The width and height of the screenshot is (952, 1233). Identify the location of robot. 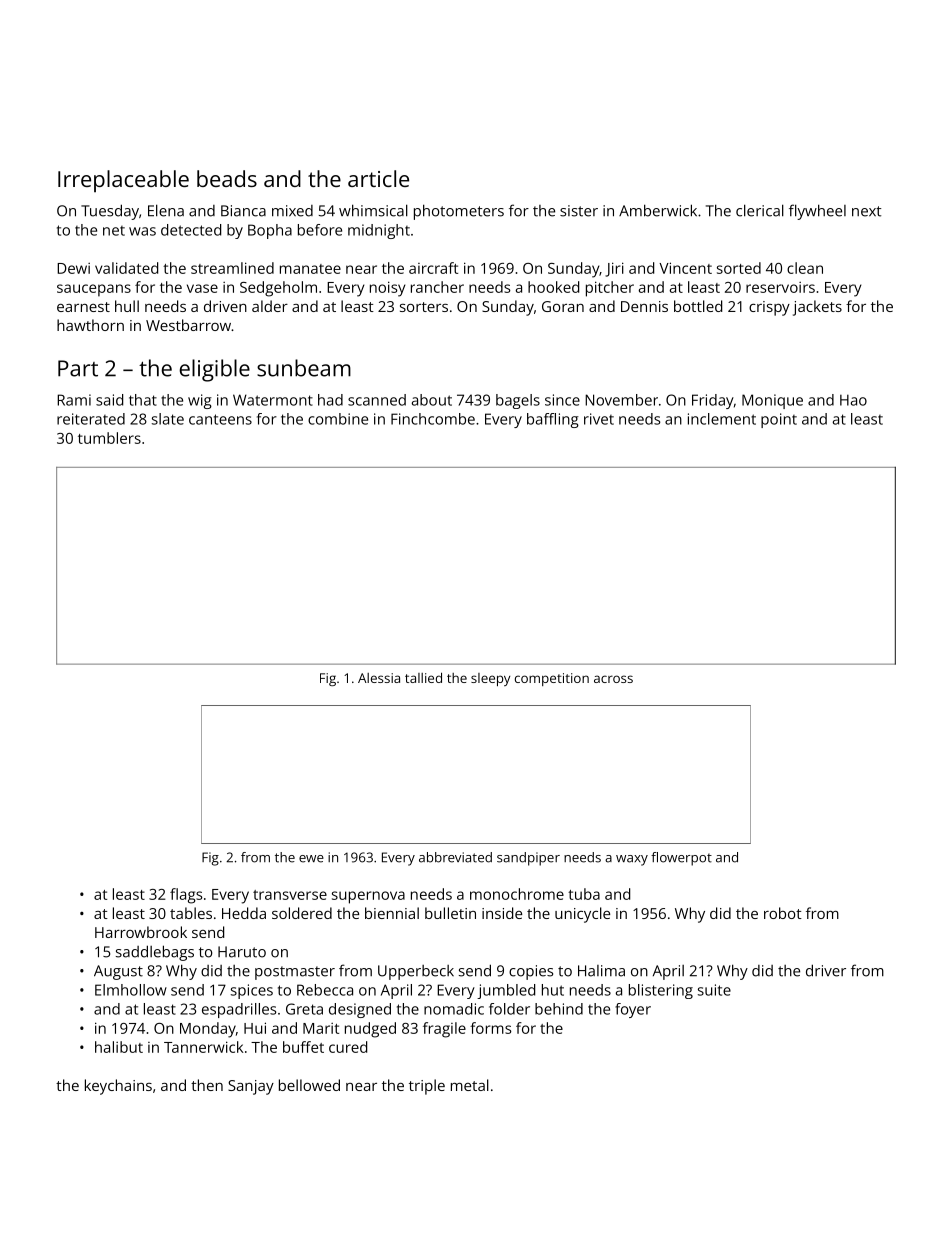
(783, 913).
